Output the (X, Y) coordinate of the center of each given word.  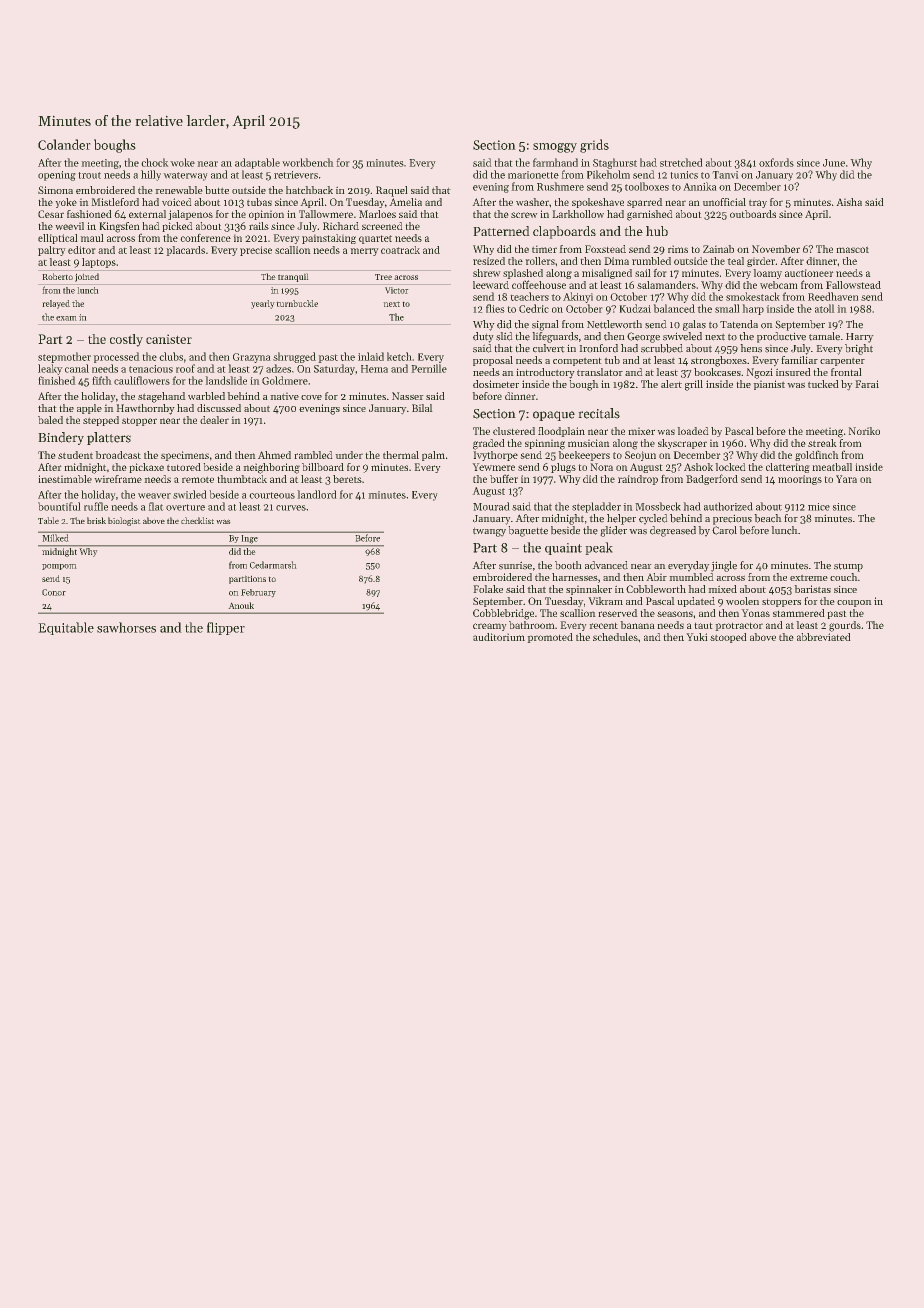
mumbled (691, 577)
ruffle (96, 506)
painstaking (329, 239)
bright (859, 349)
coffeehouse (539, 284)
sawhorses (126, 627)
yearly (262, 304)
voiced (176, 202)
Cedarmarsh (273, 565)
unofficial (724, 202)
